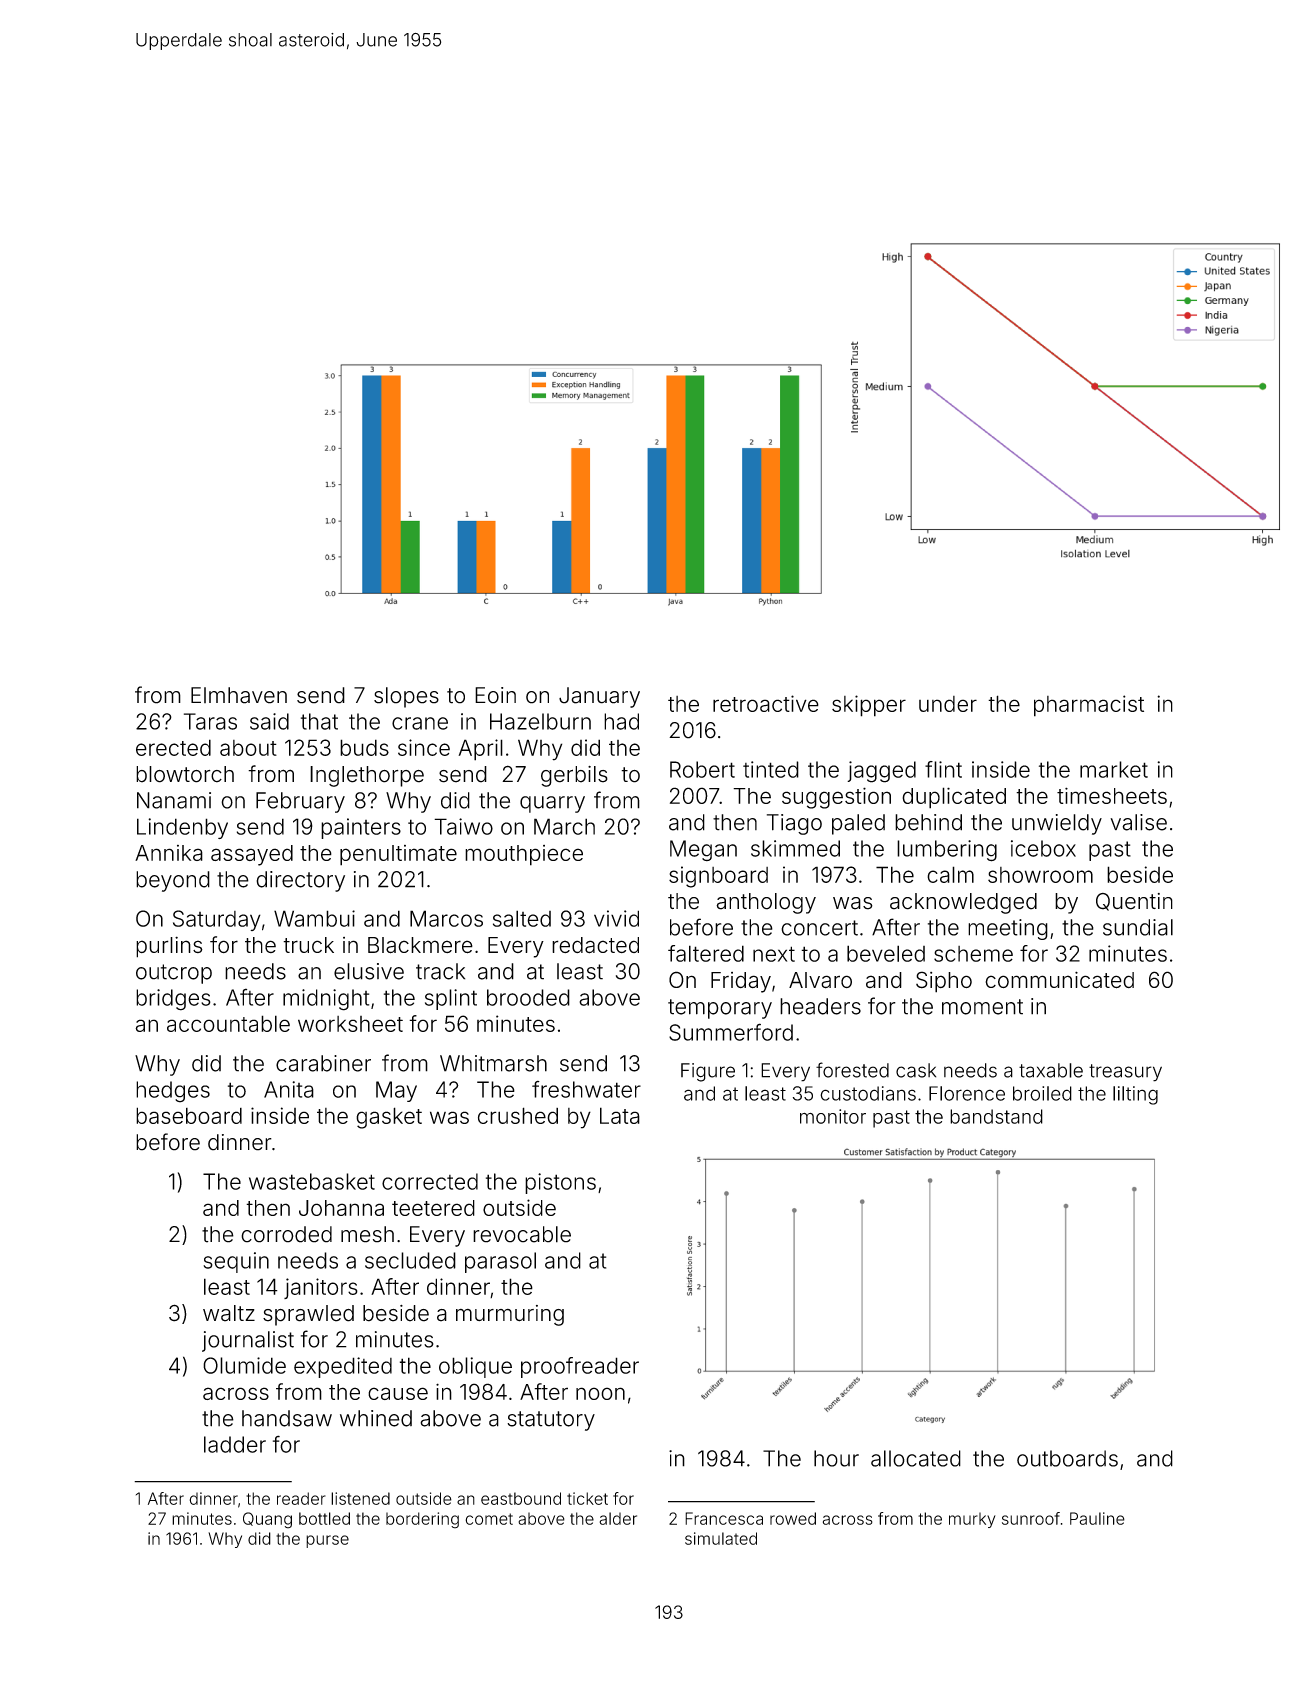 Image resolution: width=1309 pixels, height=1693 pixels. What do you see at coordinates (621, 721) in the page?
I see `had` at bounding box center [621, 721].
